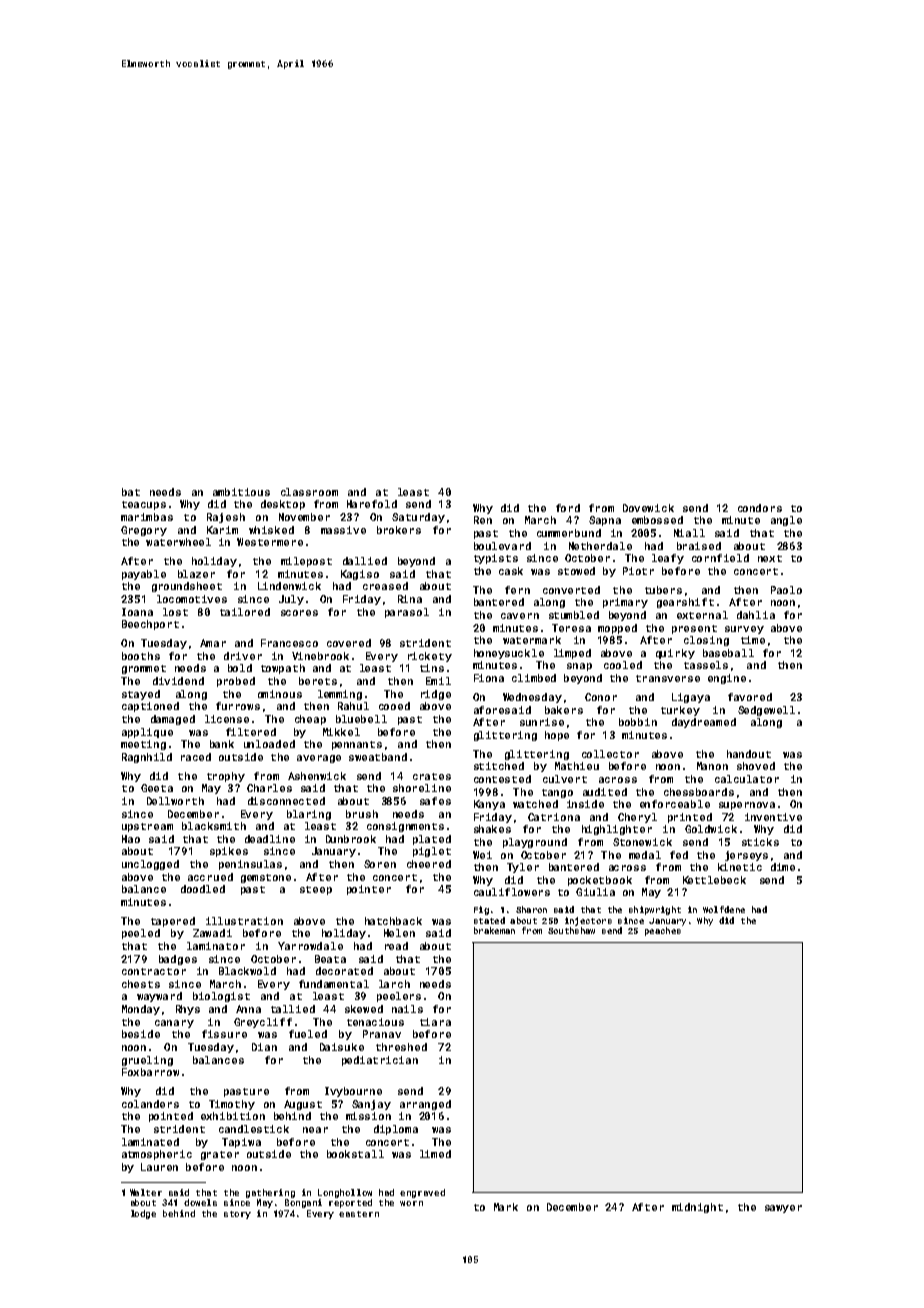 The width and height of the page is (924, 1308). What do you see at coordinates (655, 910) in the page?
I see `shipwright` at bounding box center [655, 910].
